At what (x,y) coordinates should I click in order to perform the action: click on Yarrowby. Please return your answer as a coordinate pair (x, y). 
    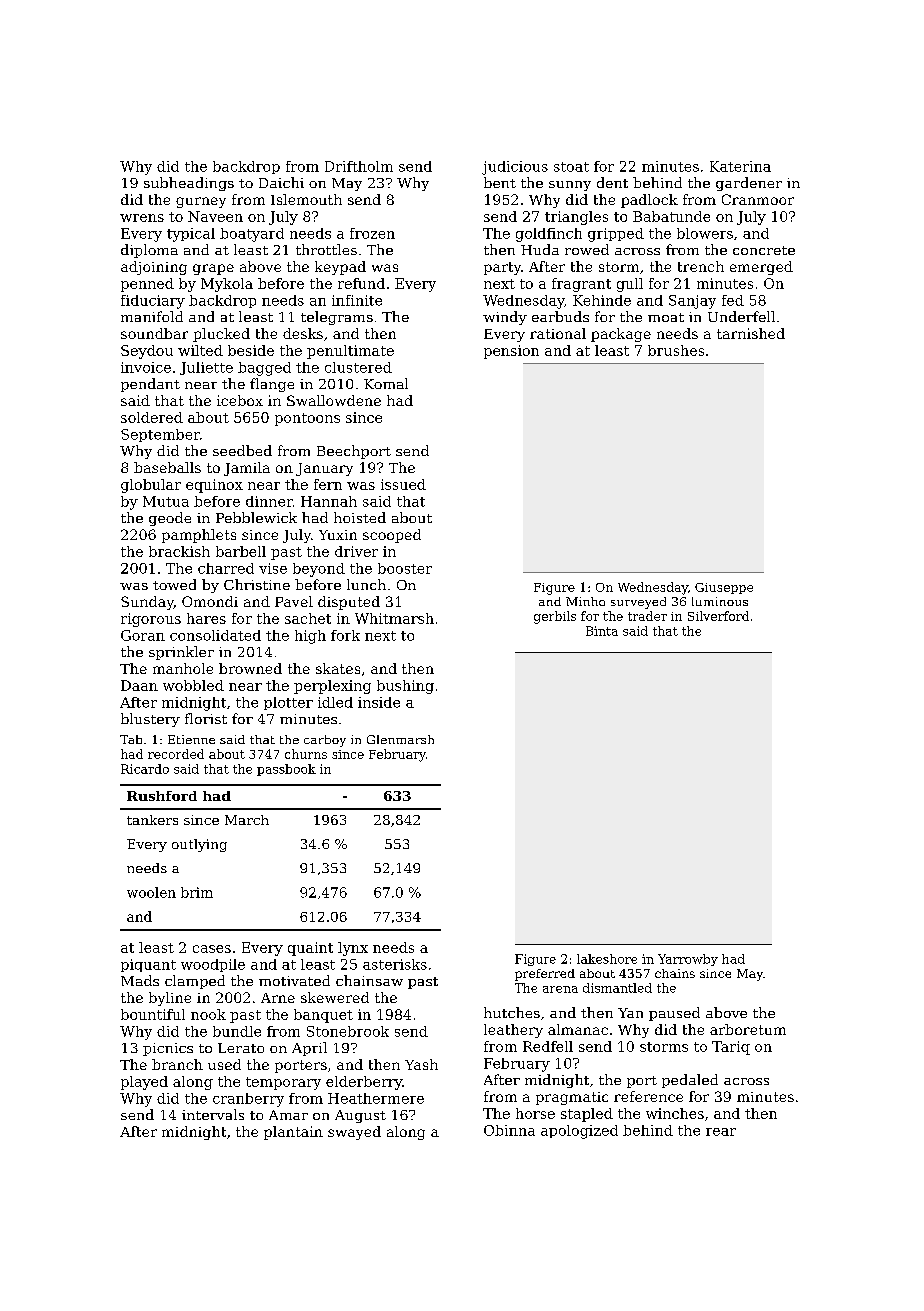
    Looking at the image, I should click on (688, 960).
